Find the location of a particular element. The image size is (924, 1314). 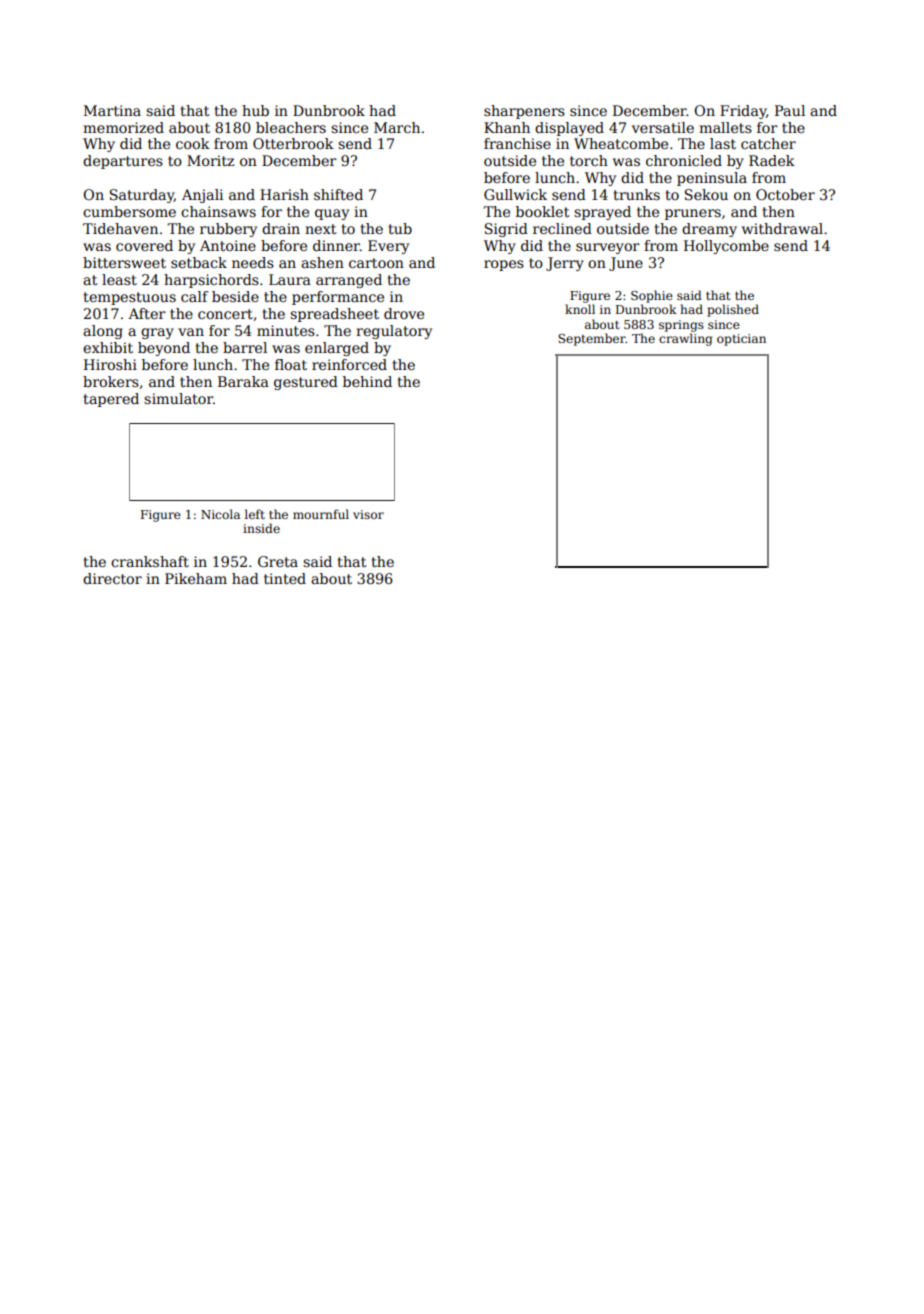

Pikeham is located at coordinates (196, 578).
